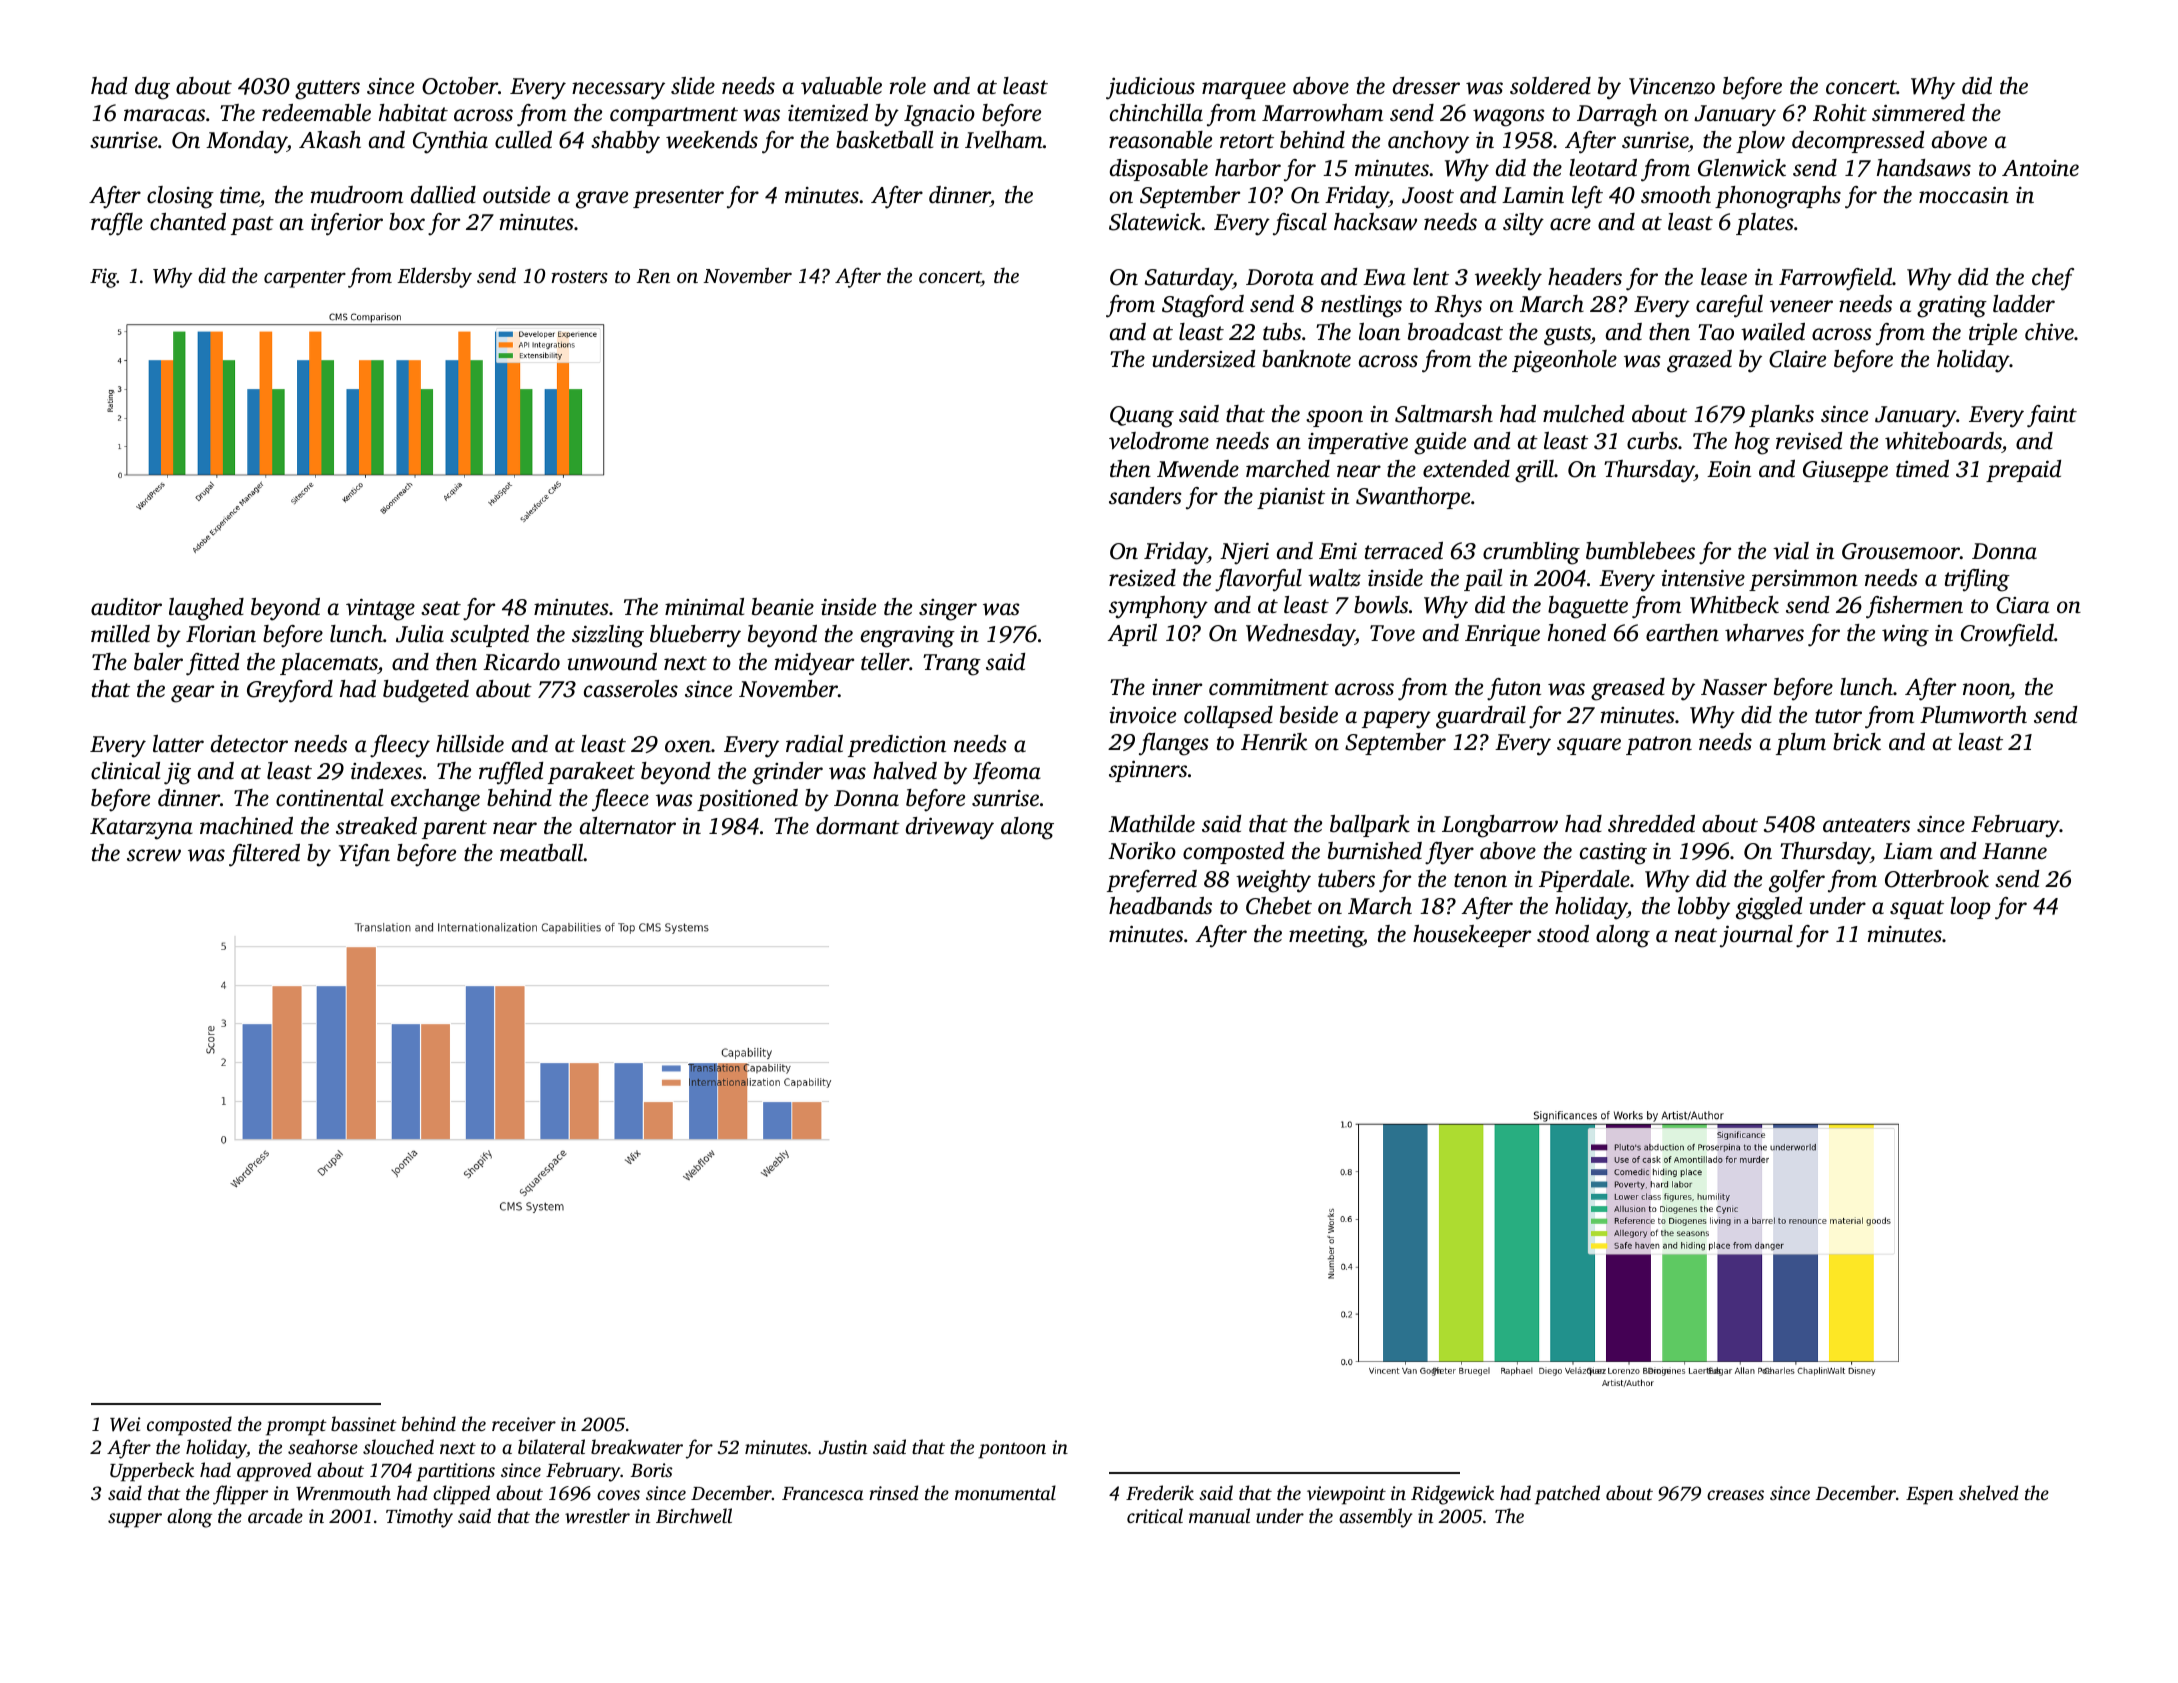  What do you see at coordinates (135, 1520) in the screenshot?
I see `supper` at bounding box center [135, 1520].
